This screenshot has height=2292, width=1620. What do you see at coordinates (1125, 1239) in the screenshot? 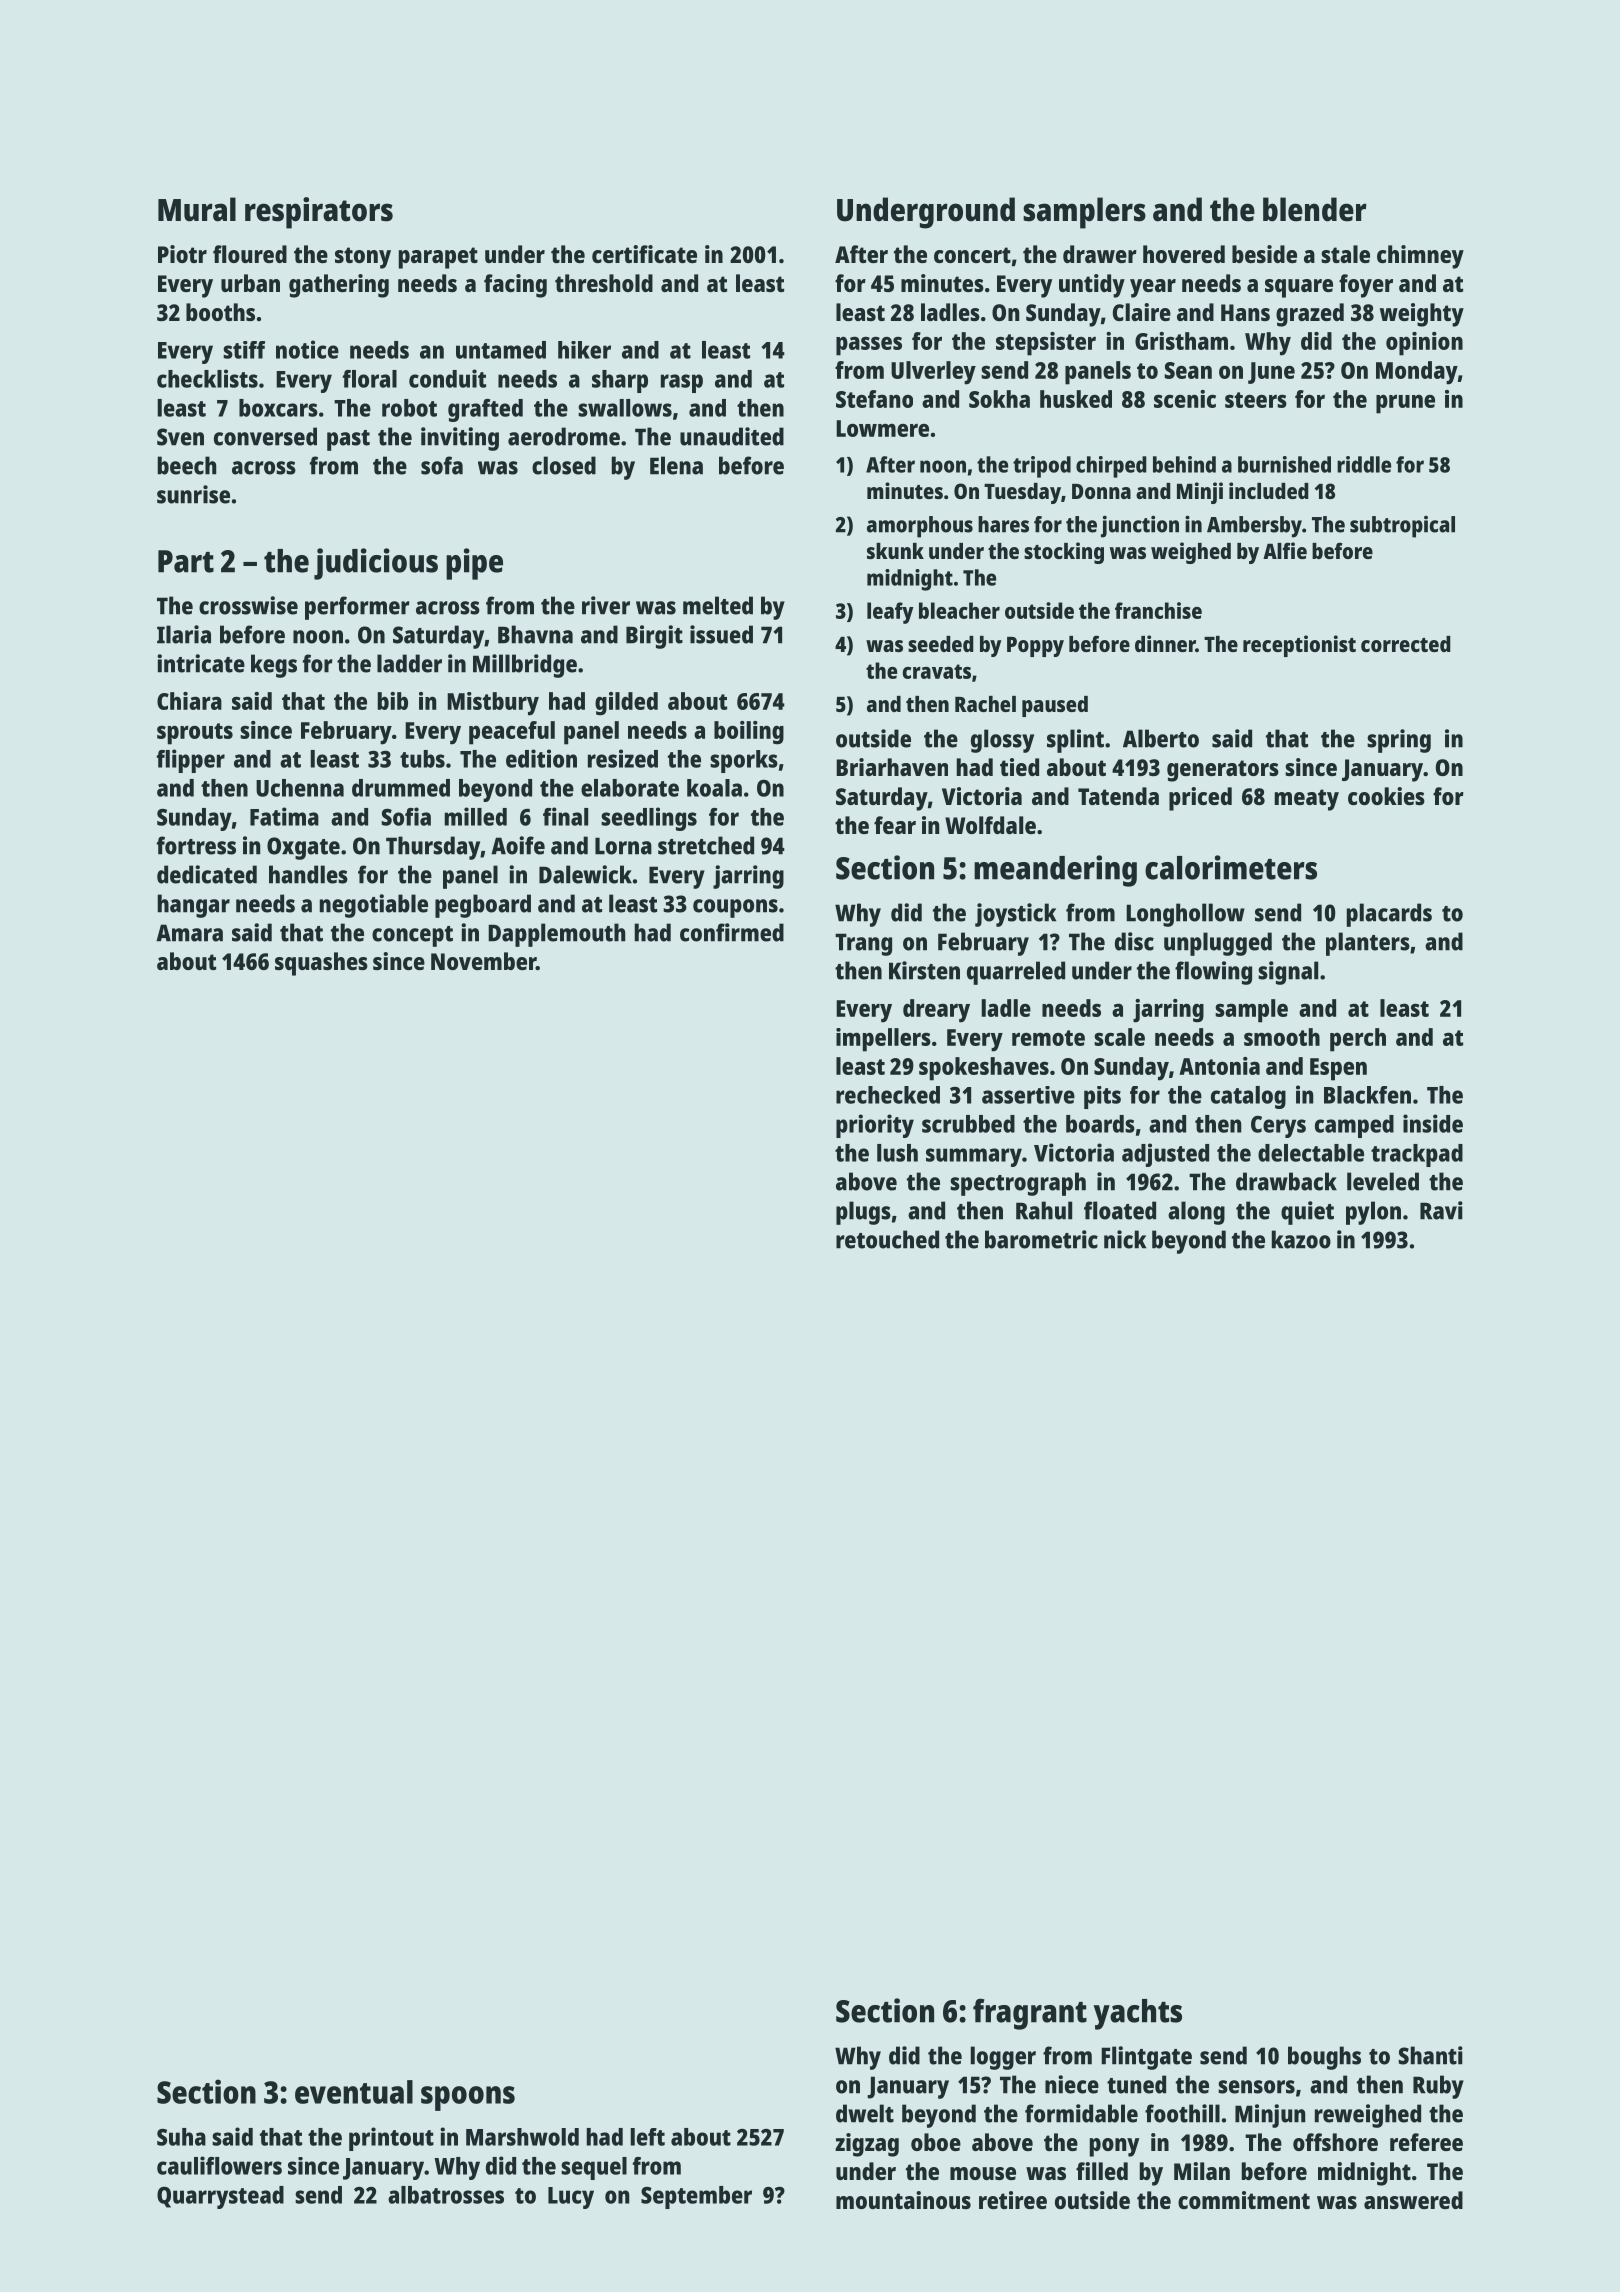
I see `nick` at bounding box center [1125, 1239].
